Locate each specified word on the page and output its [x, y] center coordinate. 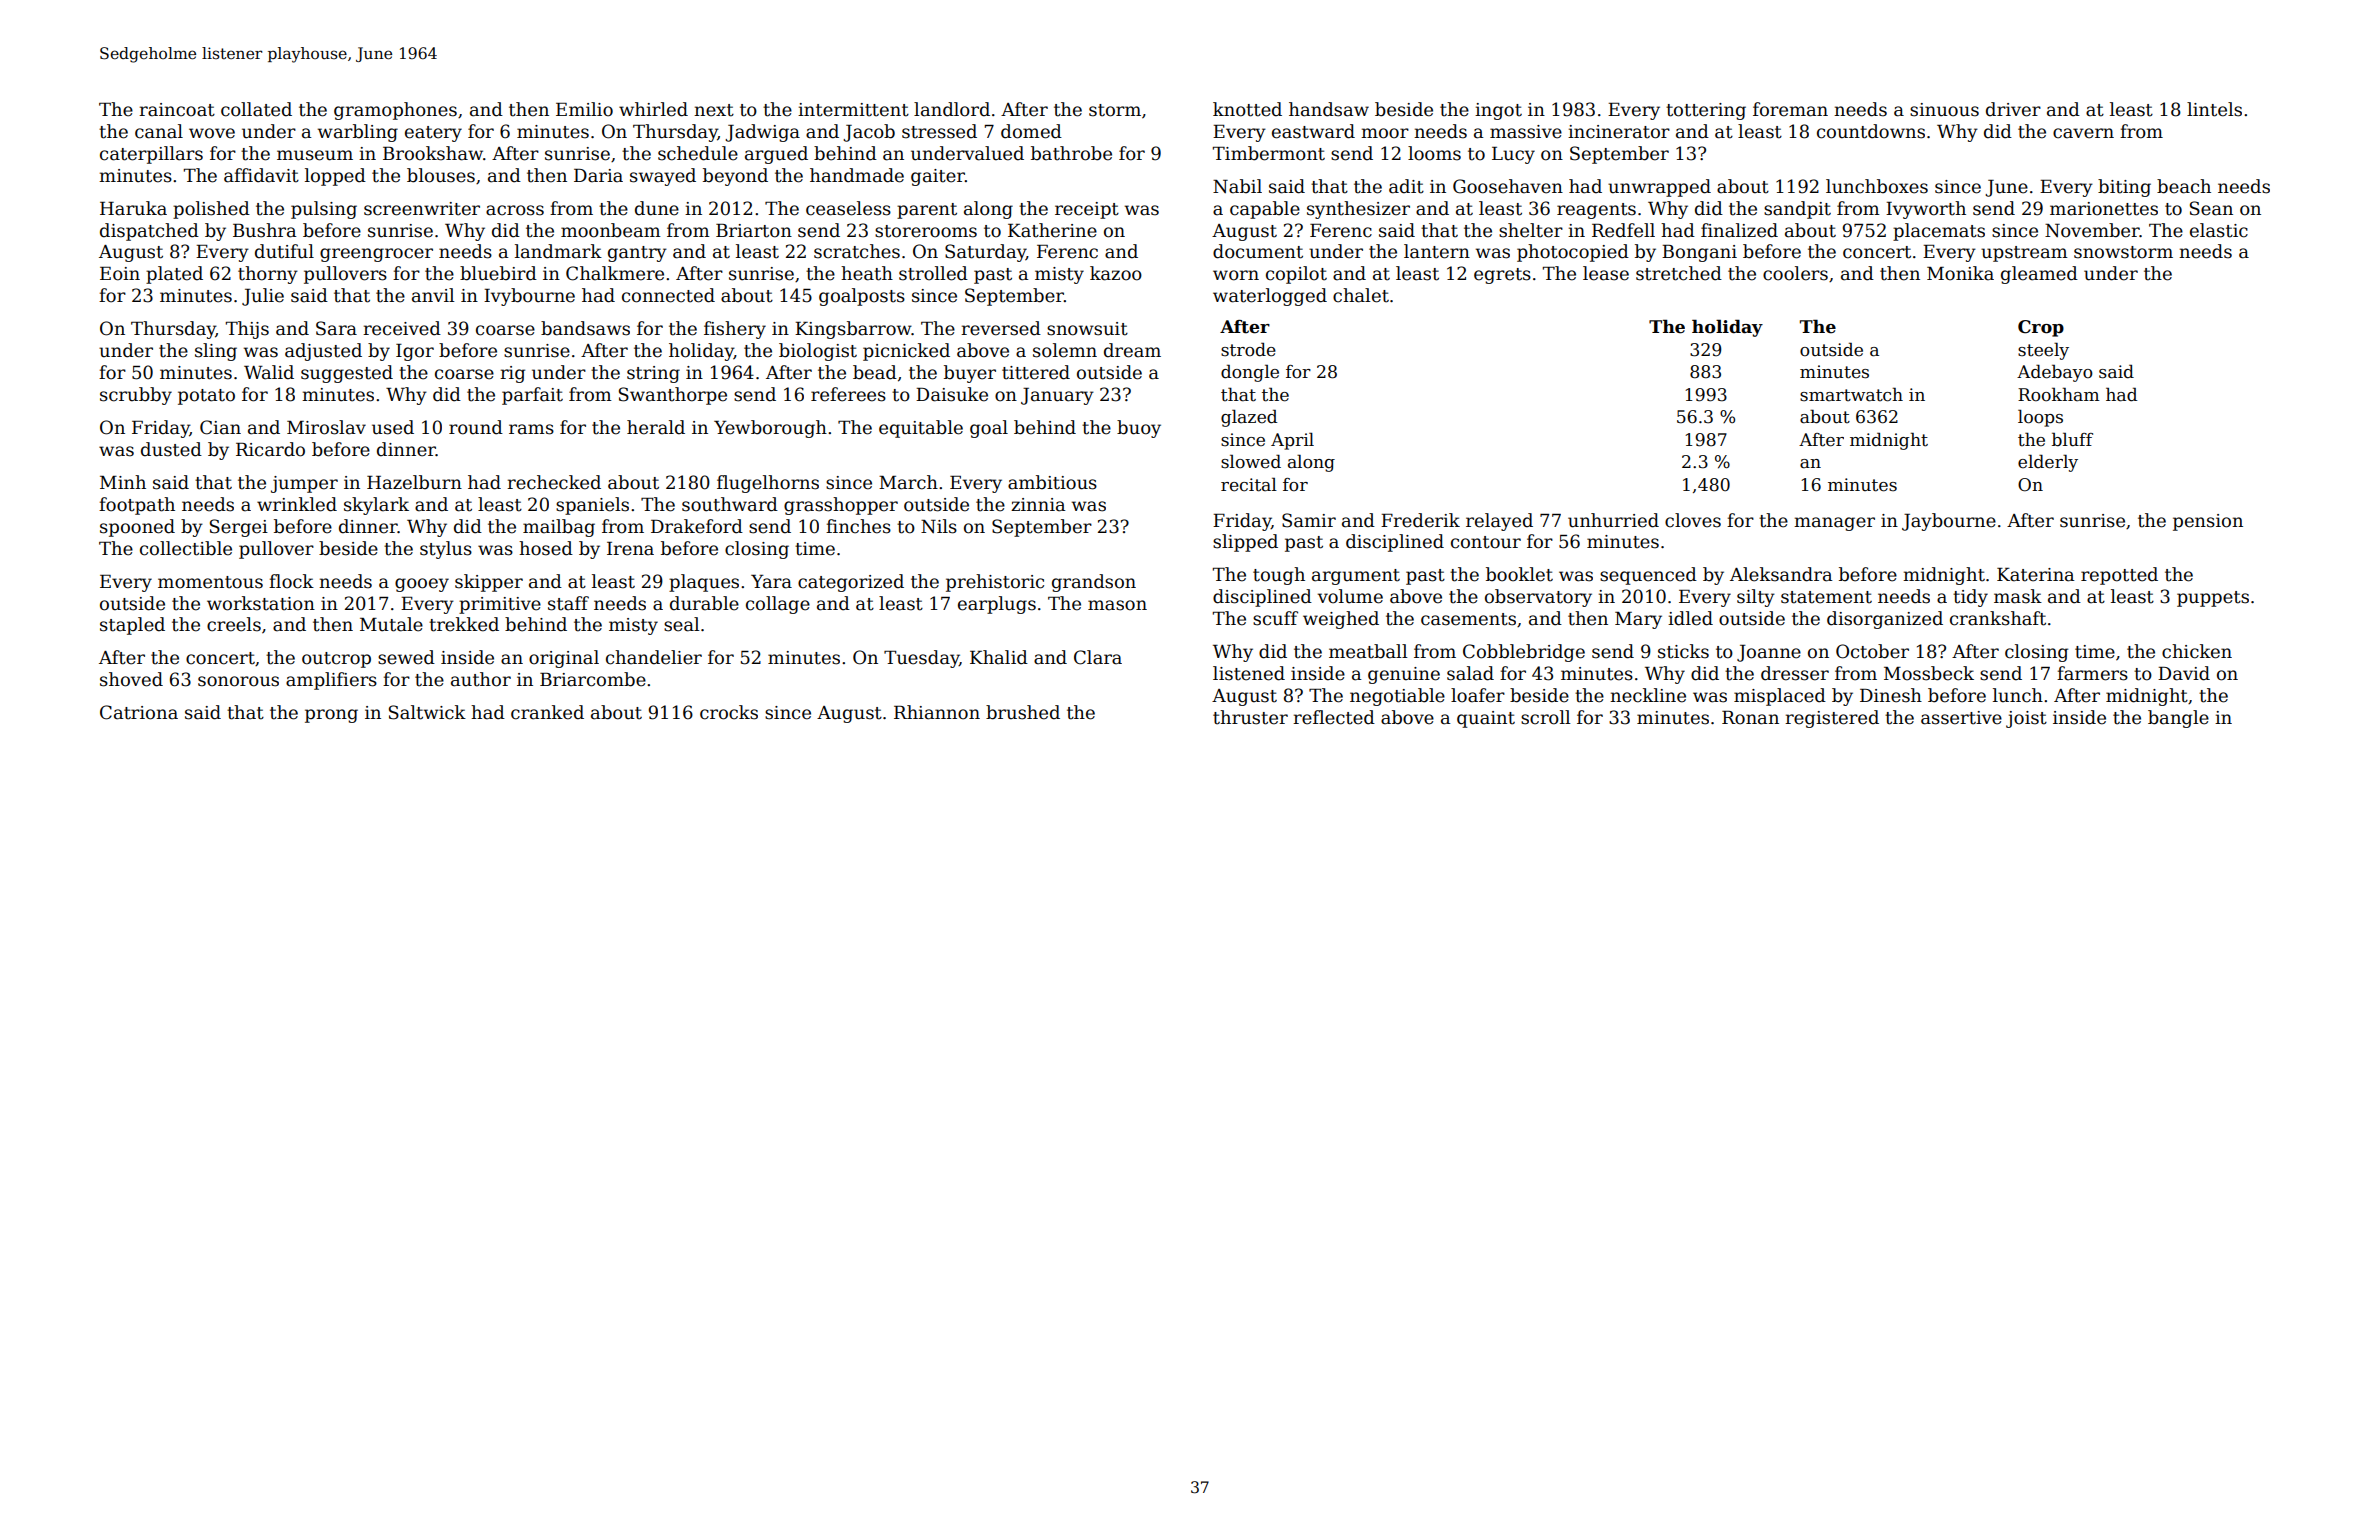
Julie [263, 297]
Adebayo [2055, 373]
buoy [1139, 429]
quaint [1486, 719]
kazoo [1116, 273]
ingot [1498, 111]
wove [212, 133]
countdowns [1871, 131]
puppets [2213, 599]
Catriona [139, 712]
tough [1279, 576]
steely [2043, 351]
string [653, 374]
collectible [186, 548]
